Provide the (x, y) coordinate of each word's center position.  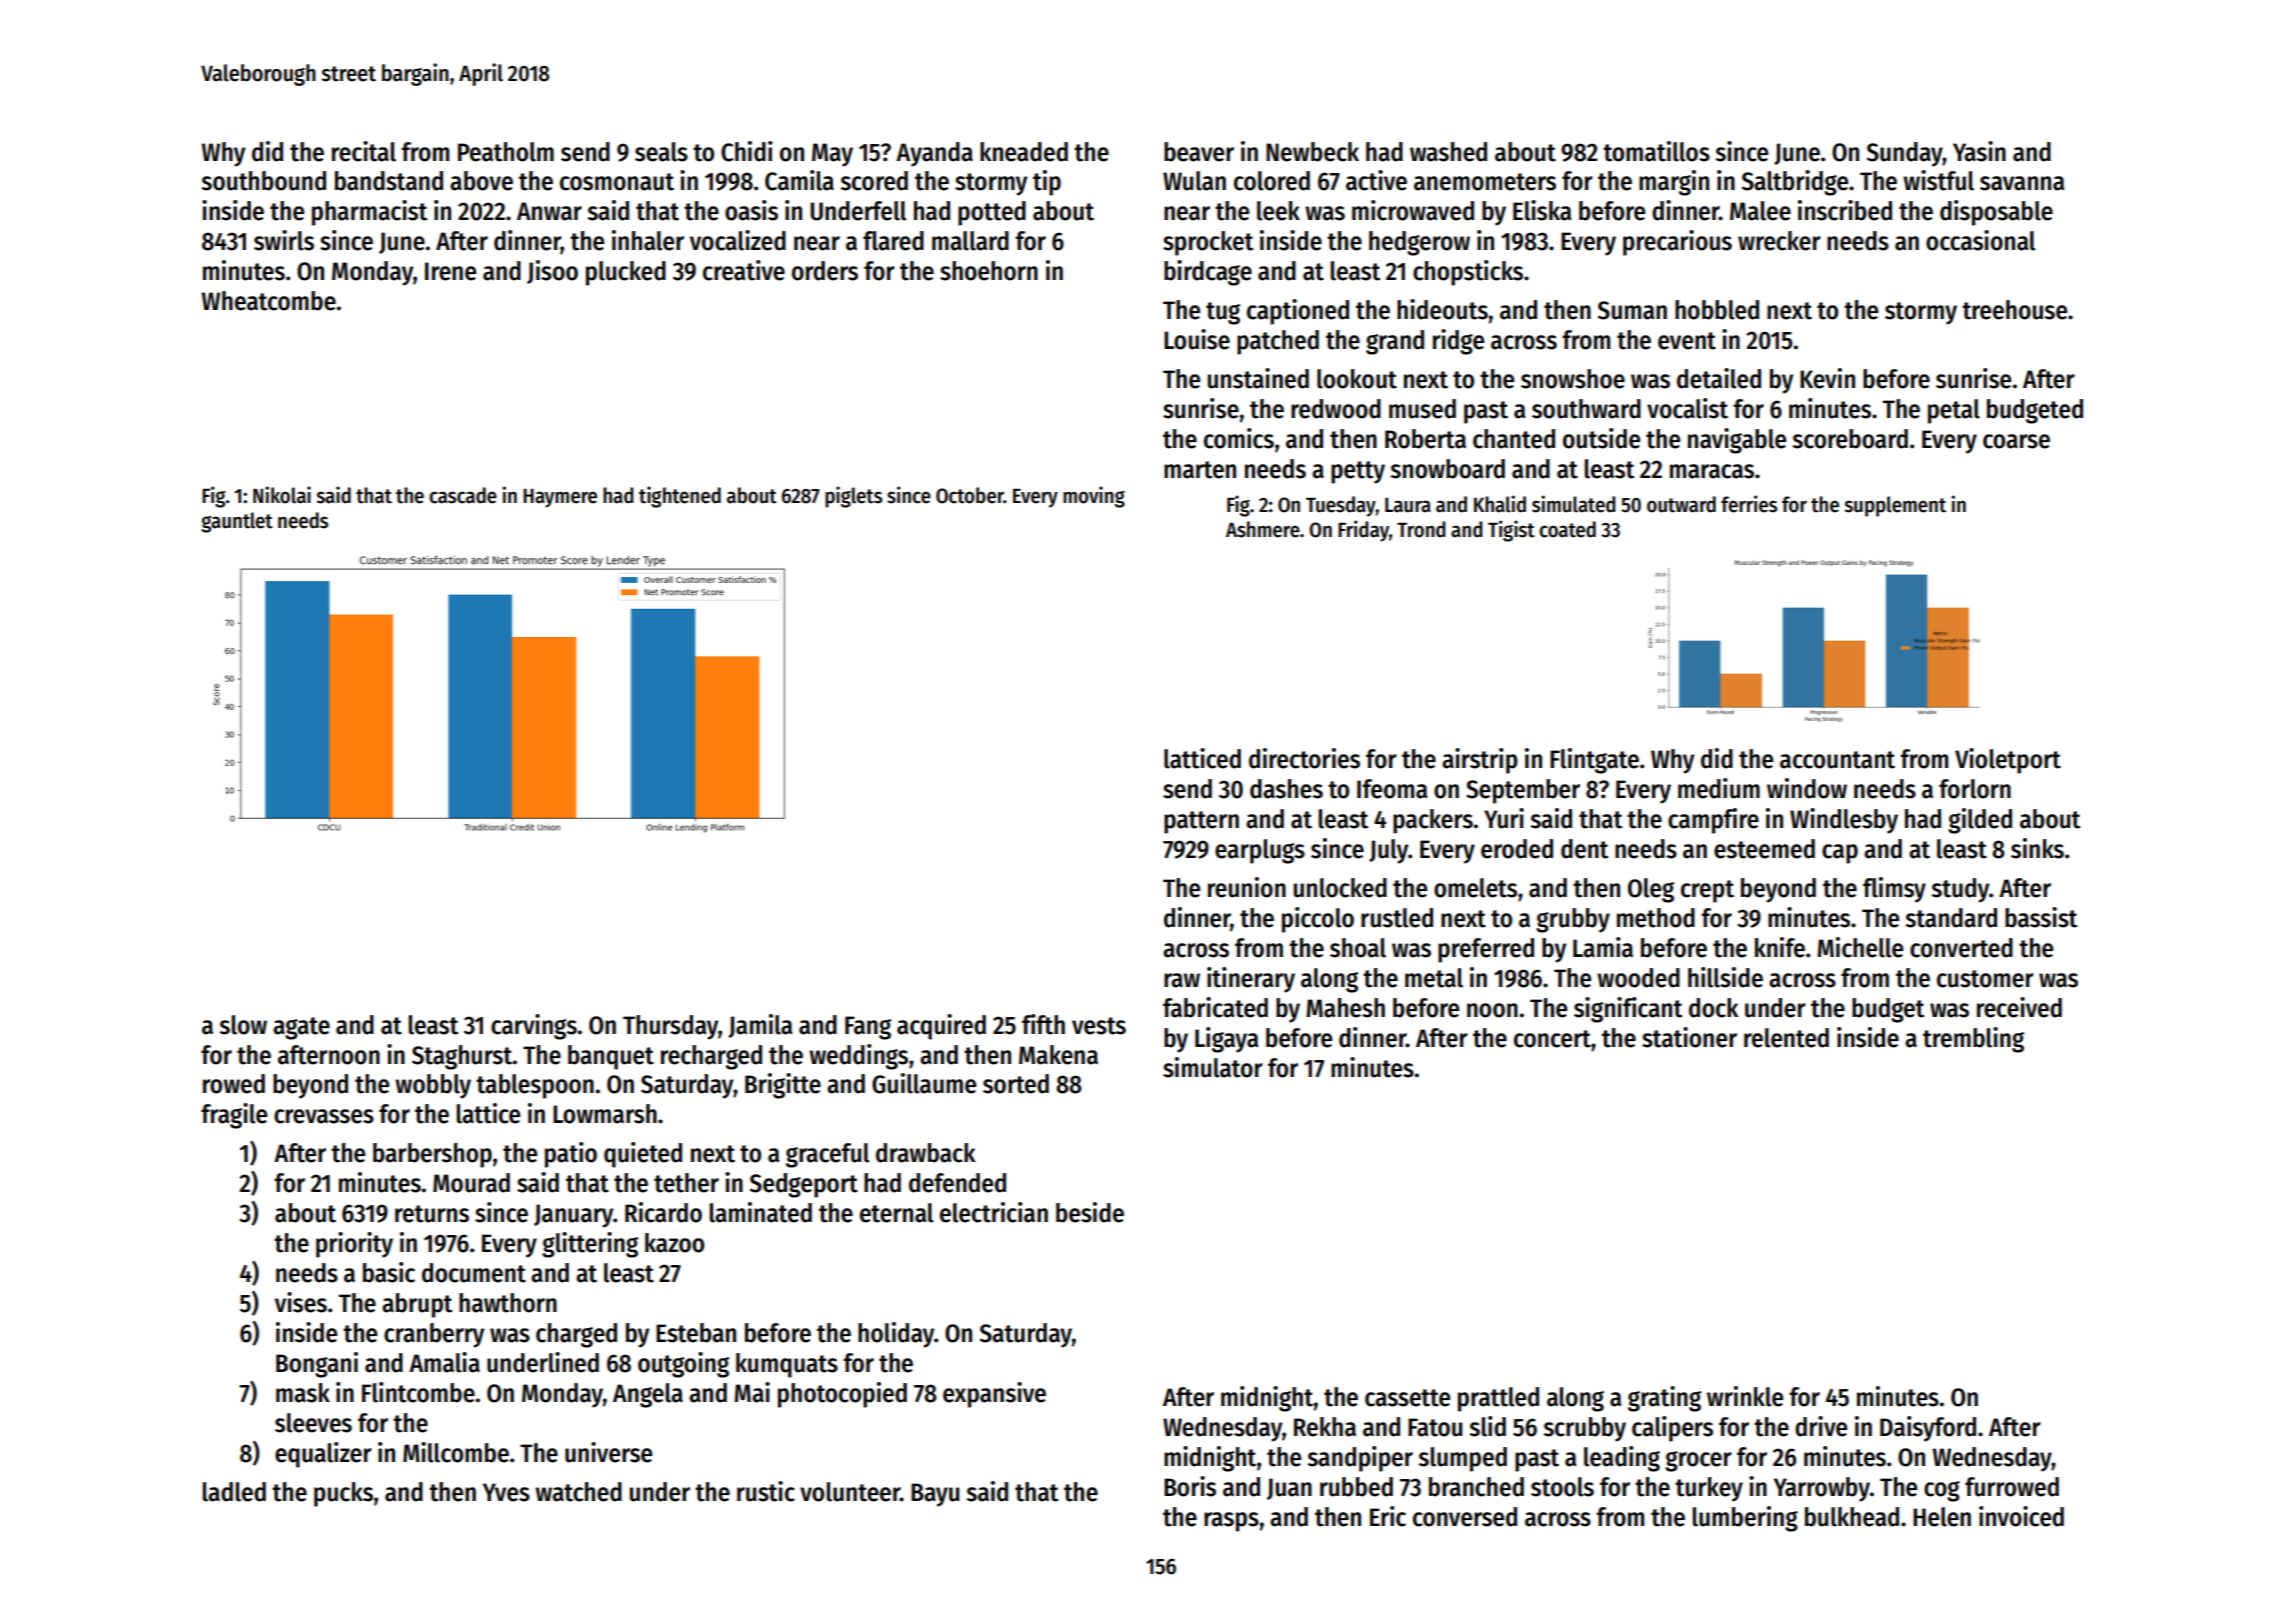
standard (1951, 918)
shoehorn (989, 271)
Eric (1388, 1516)
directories (1304, 758)
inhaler (648, 240)
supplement (1895, 506)
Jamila (760, 1026)
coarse (2016, 441)
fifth (1043, 1024)
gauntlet (237, 522)
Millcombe (456, 1452)
